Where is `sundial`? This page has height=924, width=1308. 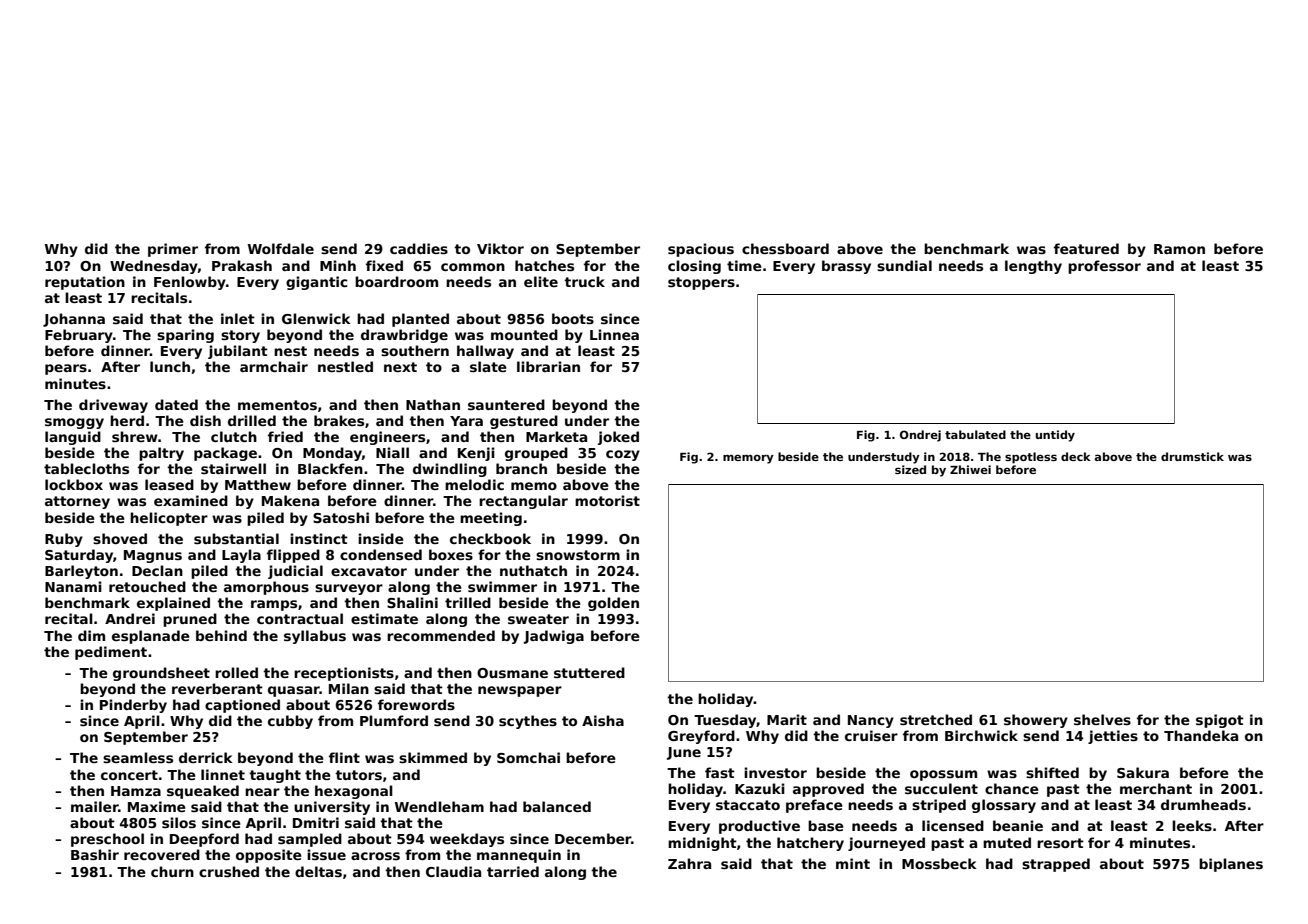
sundial is located at coordinates (904, 265).
